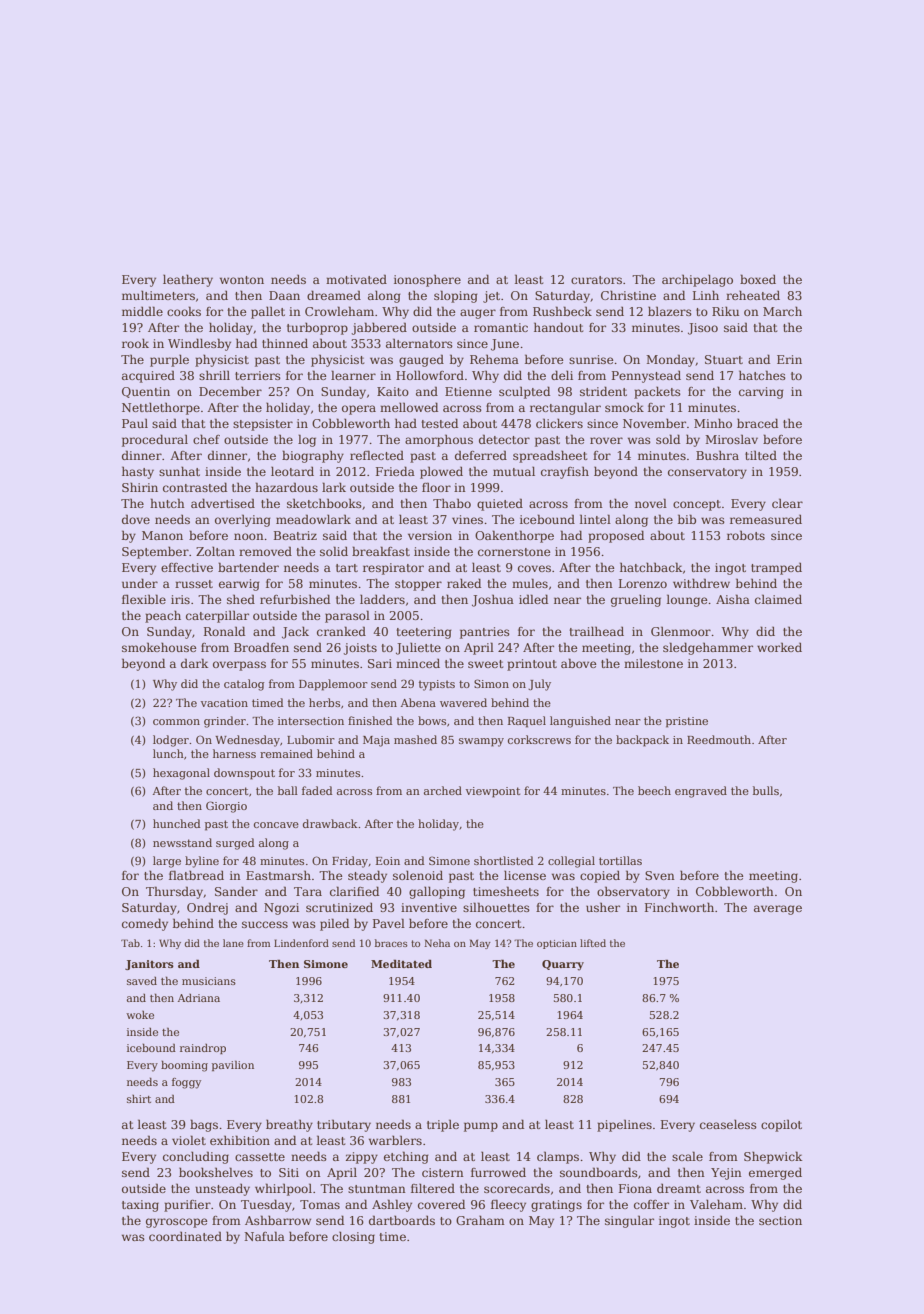 The image size is (924, 1314). Describe the element at coordinates (653, 663) in the screenshot. I see `milestone` at that location.
